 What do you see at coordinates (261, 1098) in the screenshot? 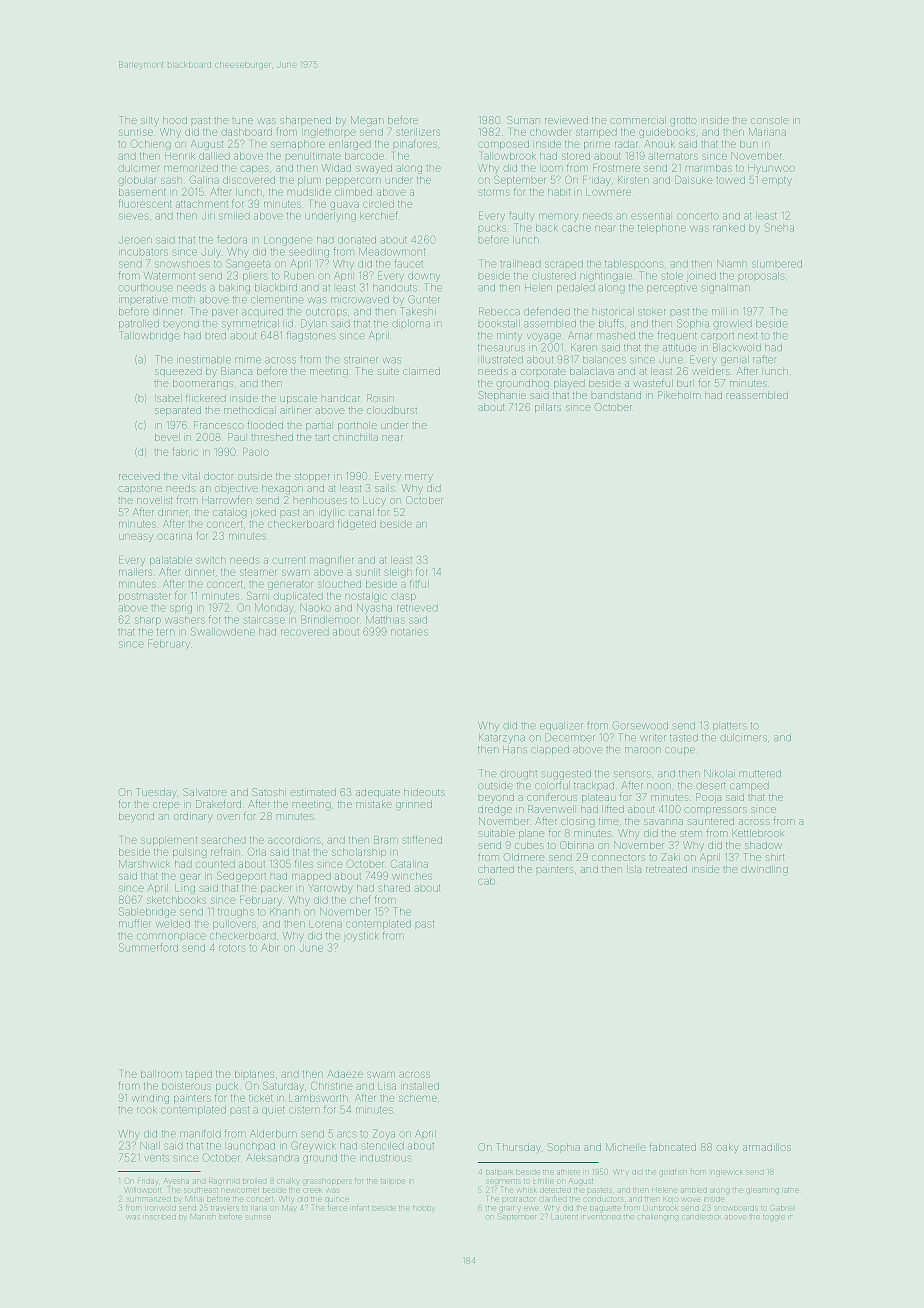
I see `ticket` at bounding box center [261, 1098].
